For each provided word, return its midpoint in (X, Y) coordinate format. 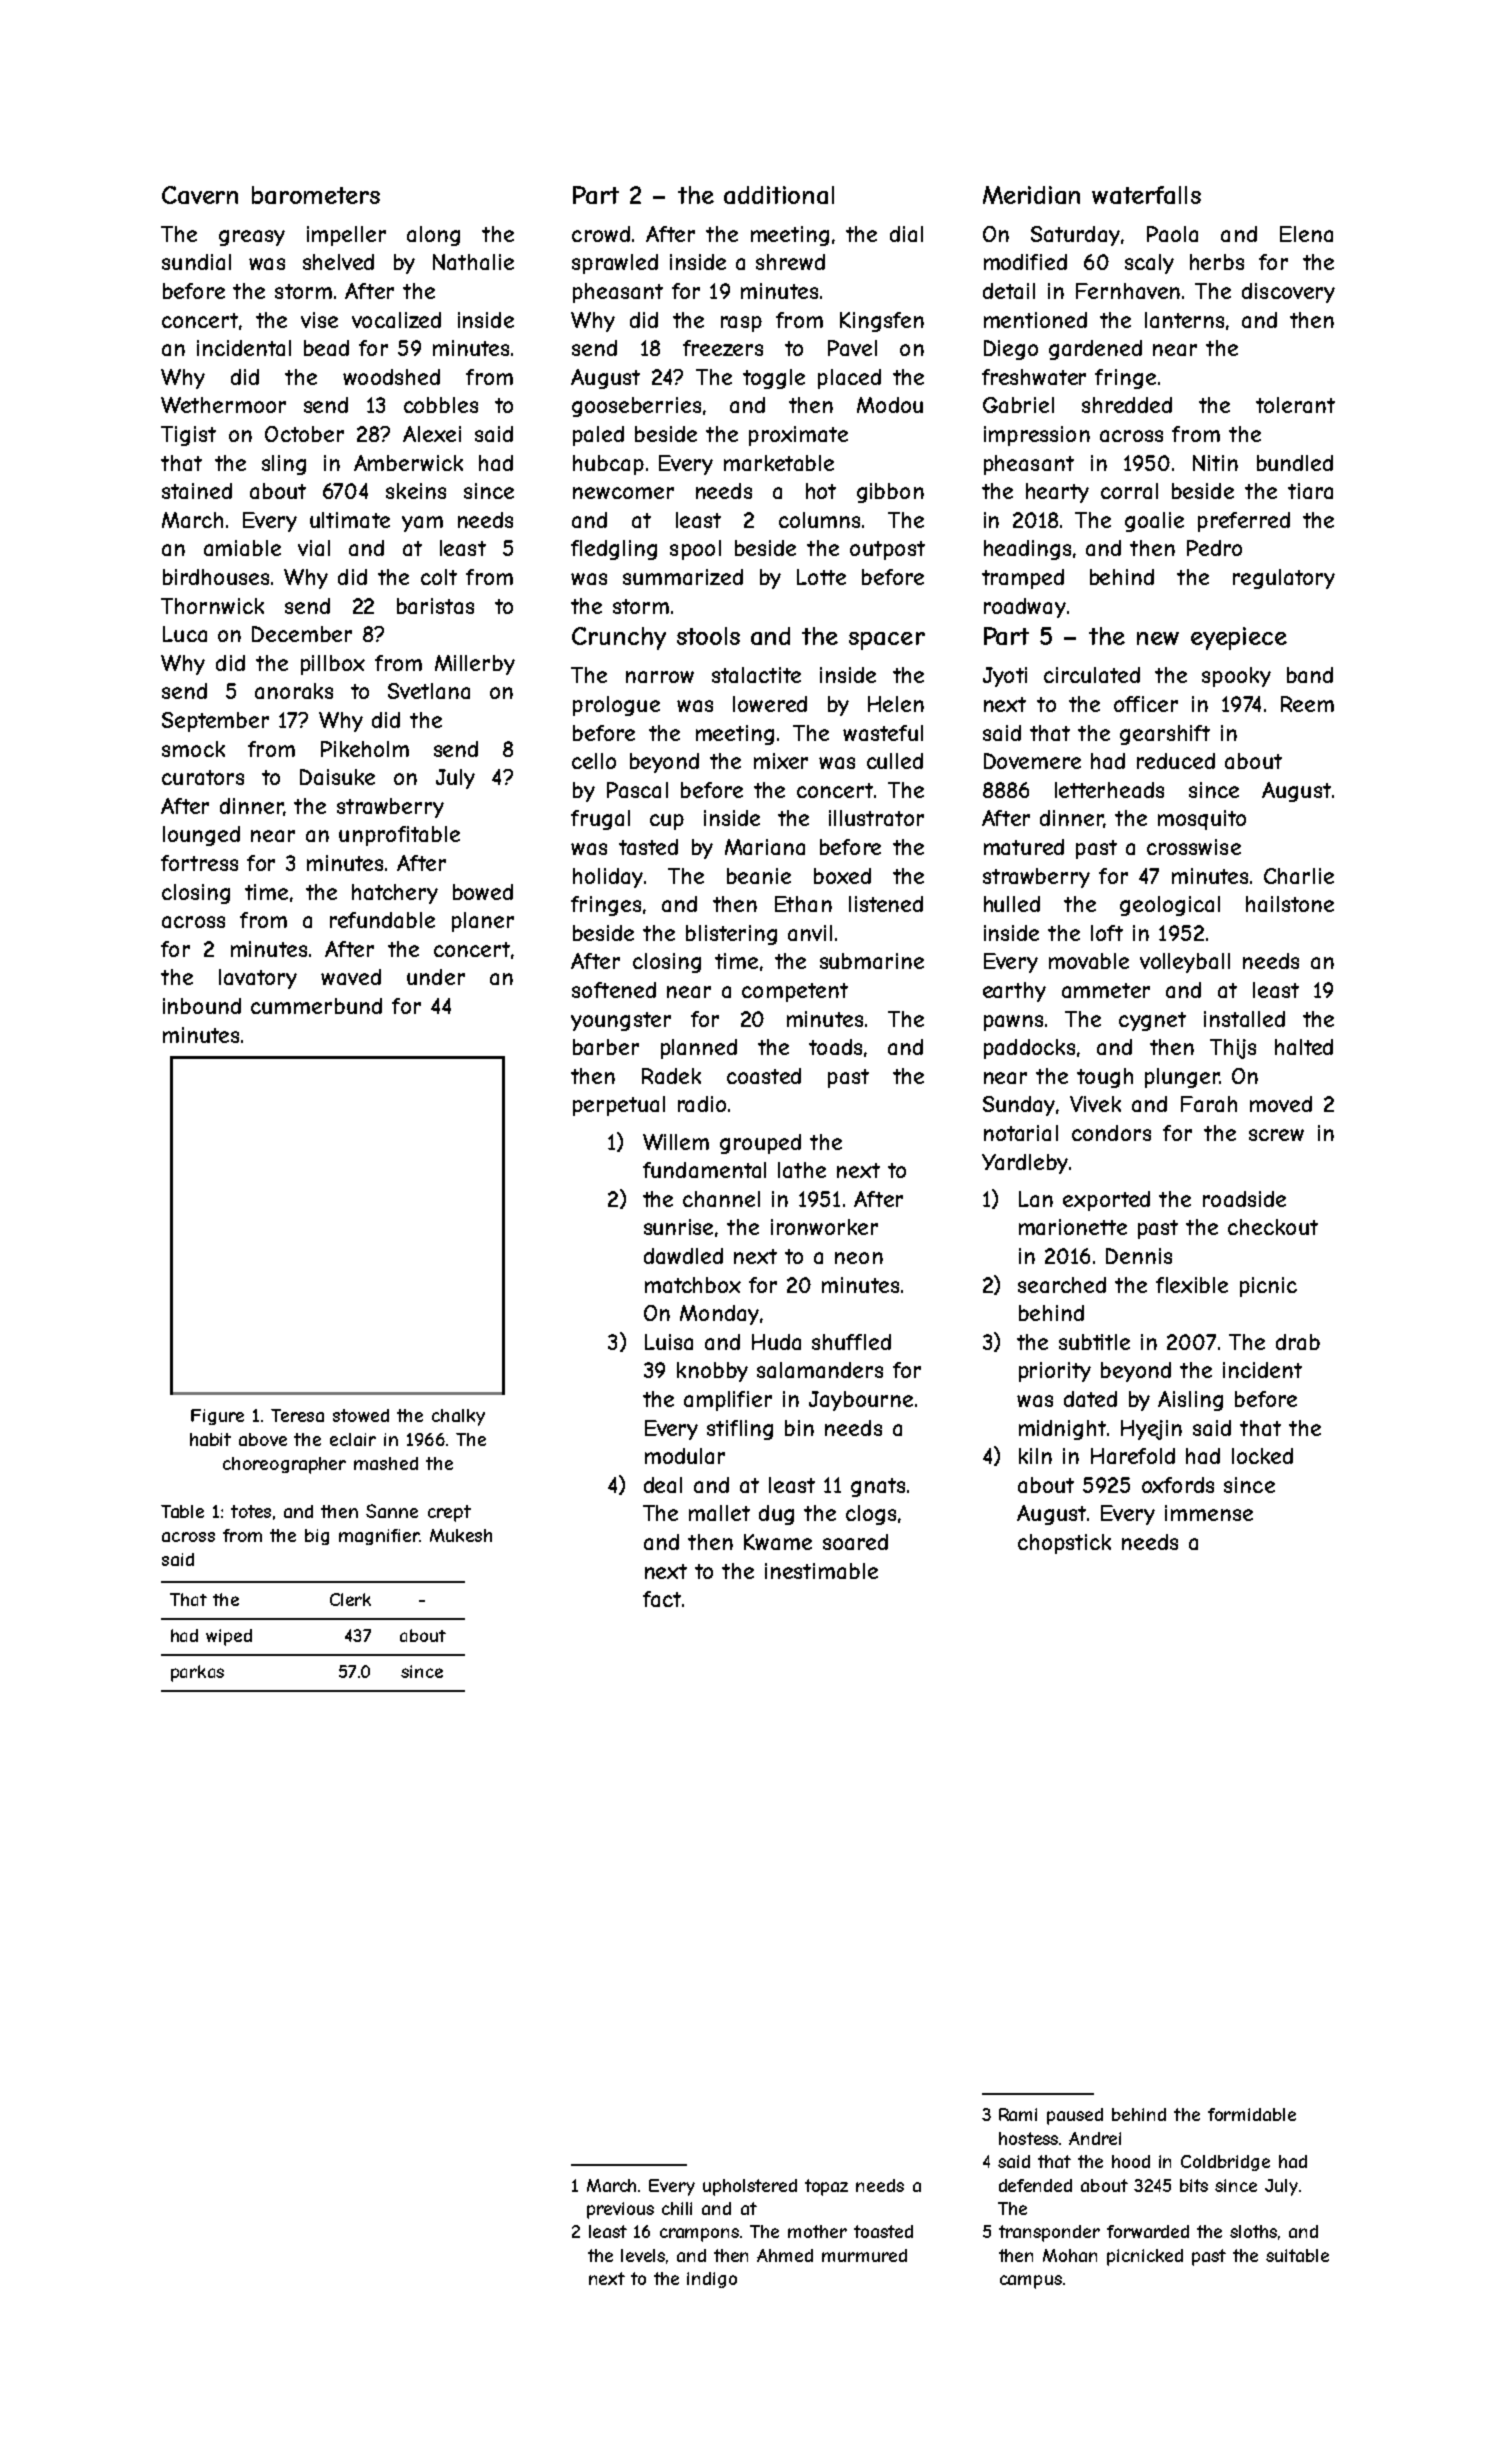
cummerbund (316, 1006)
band (1310, 675)
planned (699, 1049)
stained (197, 491)
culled (895, 761)
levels (643, 2255)
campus (1031, 2282)
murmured (864, 2255)
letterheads (1109, 790)
